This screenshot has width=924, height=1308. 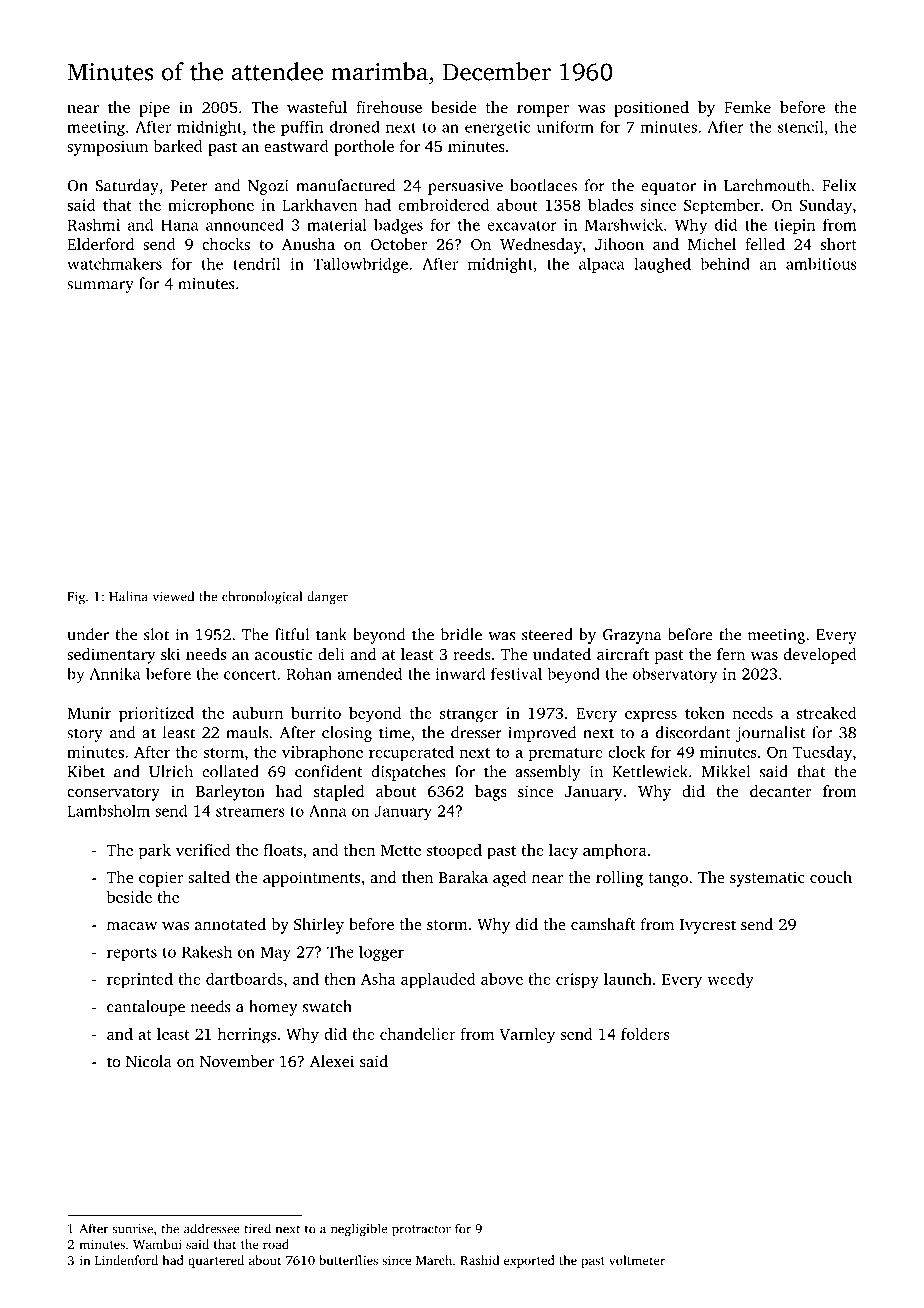 What do you see at coordinates (801, 126) in the screenshot?
I see `stencil` at bounding box center [801, 126].
